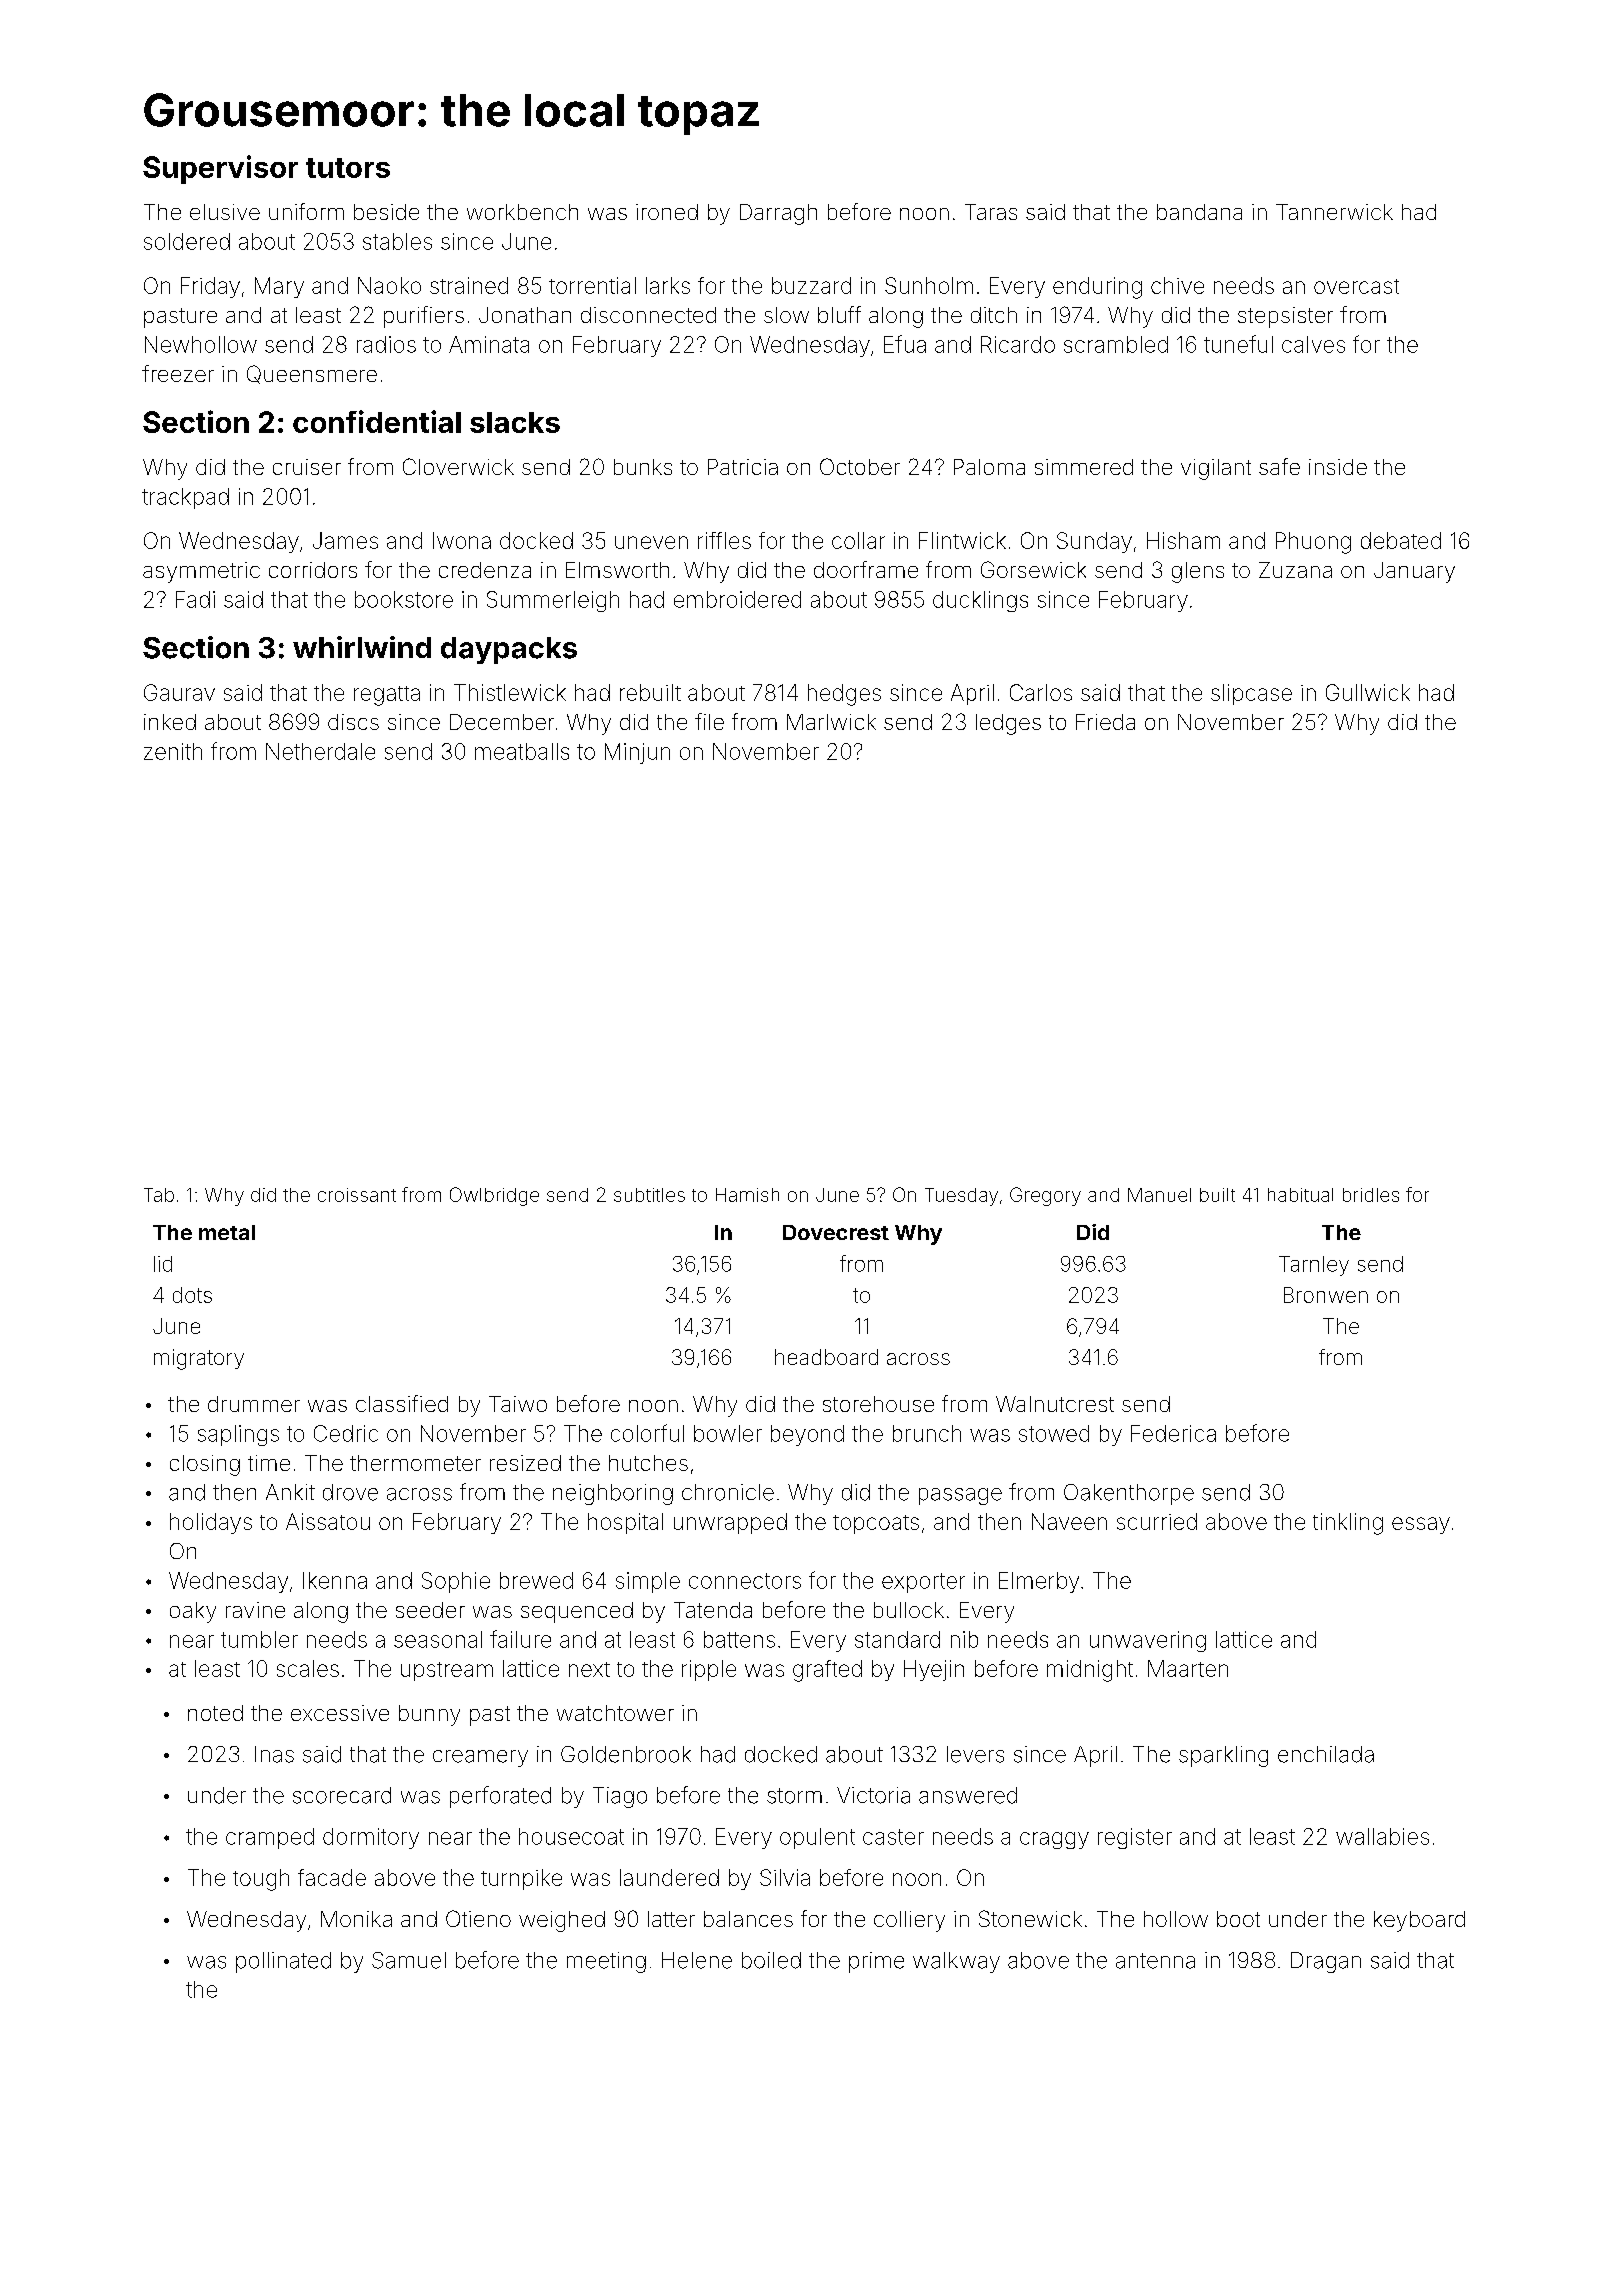 The height and width of the image is (2292, 1620). Describe the element at coordinates (1148, 1641) in the image. I see `unwavering` at that location.
